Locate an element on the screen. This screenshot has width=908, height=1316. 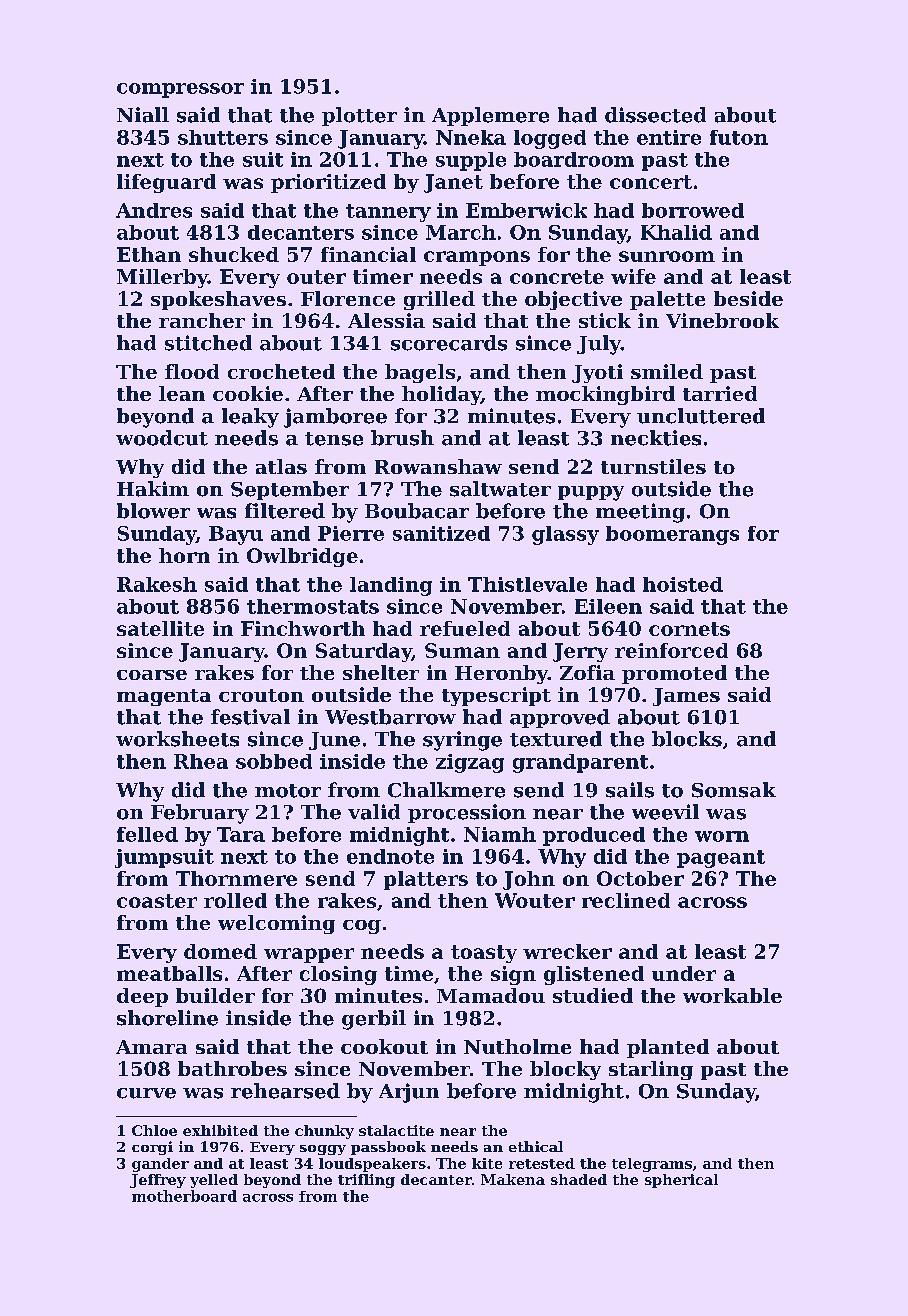
pageant is located at coordinates (721, 859).
